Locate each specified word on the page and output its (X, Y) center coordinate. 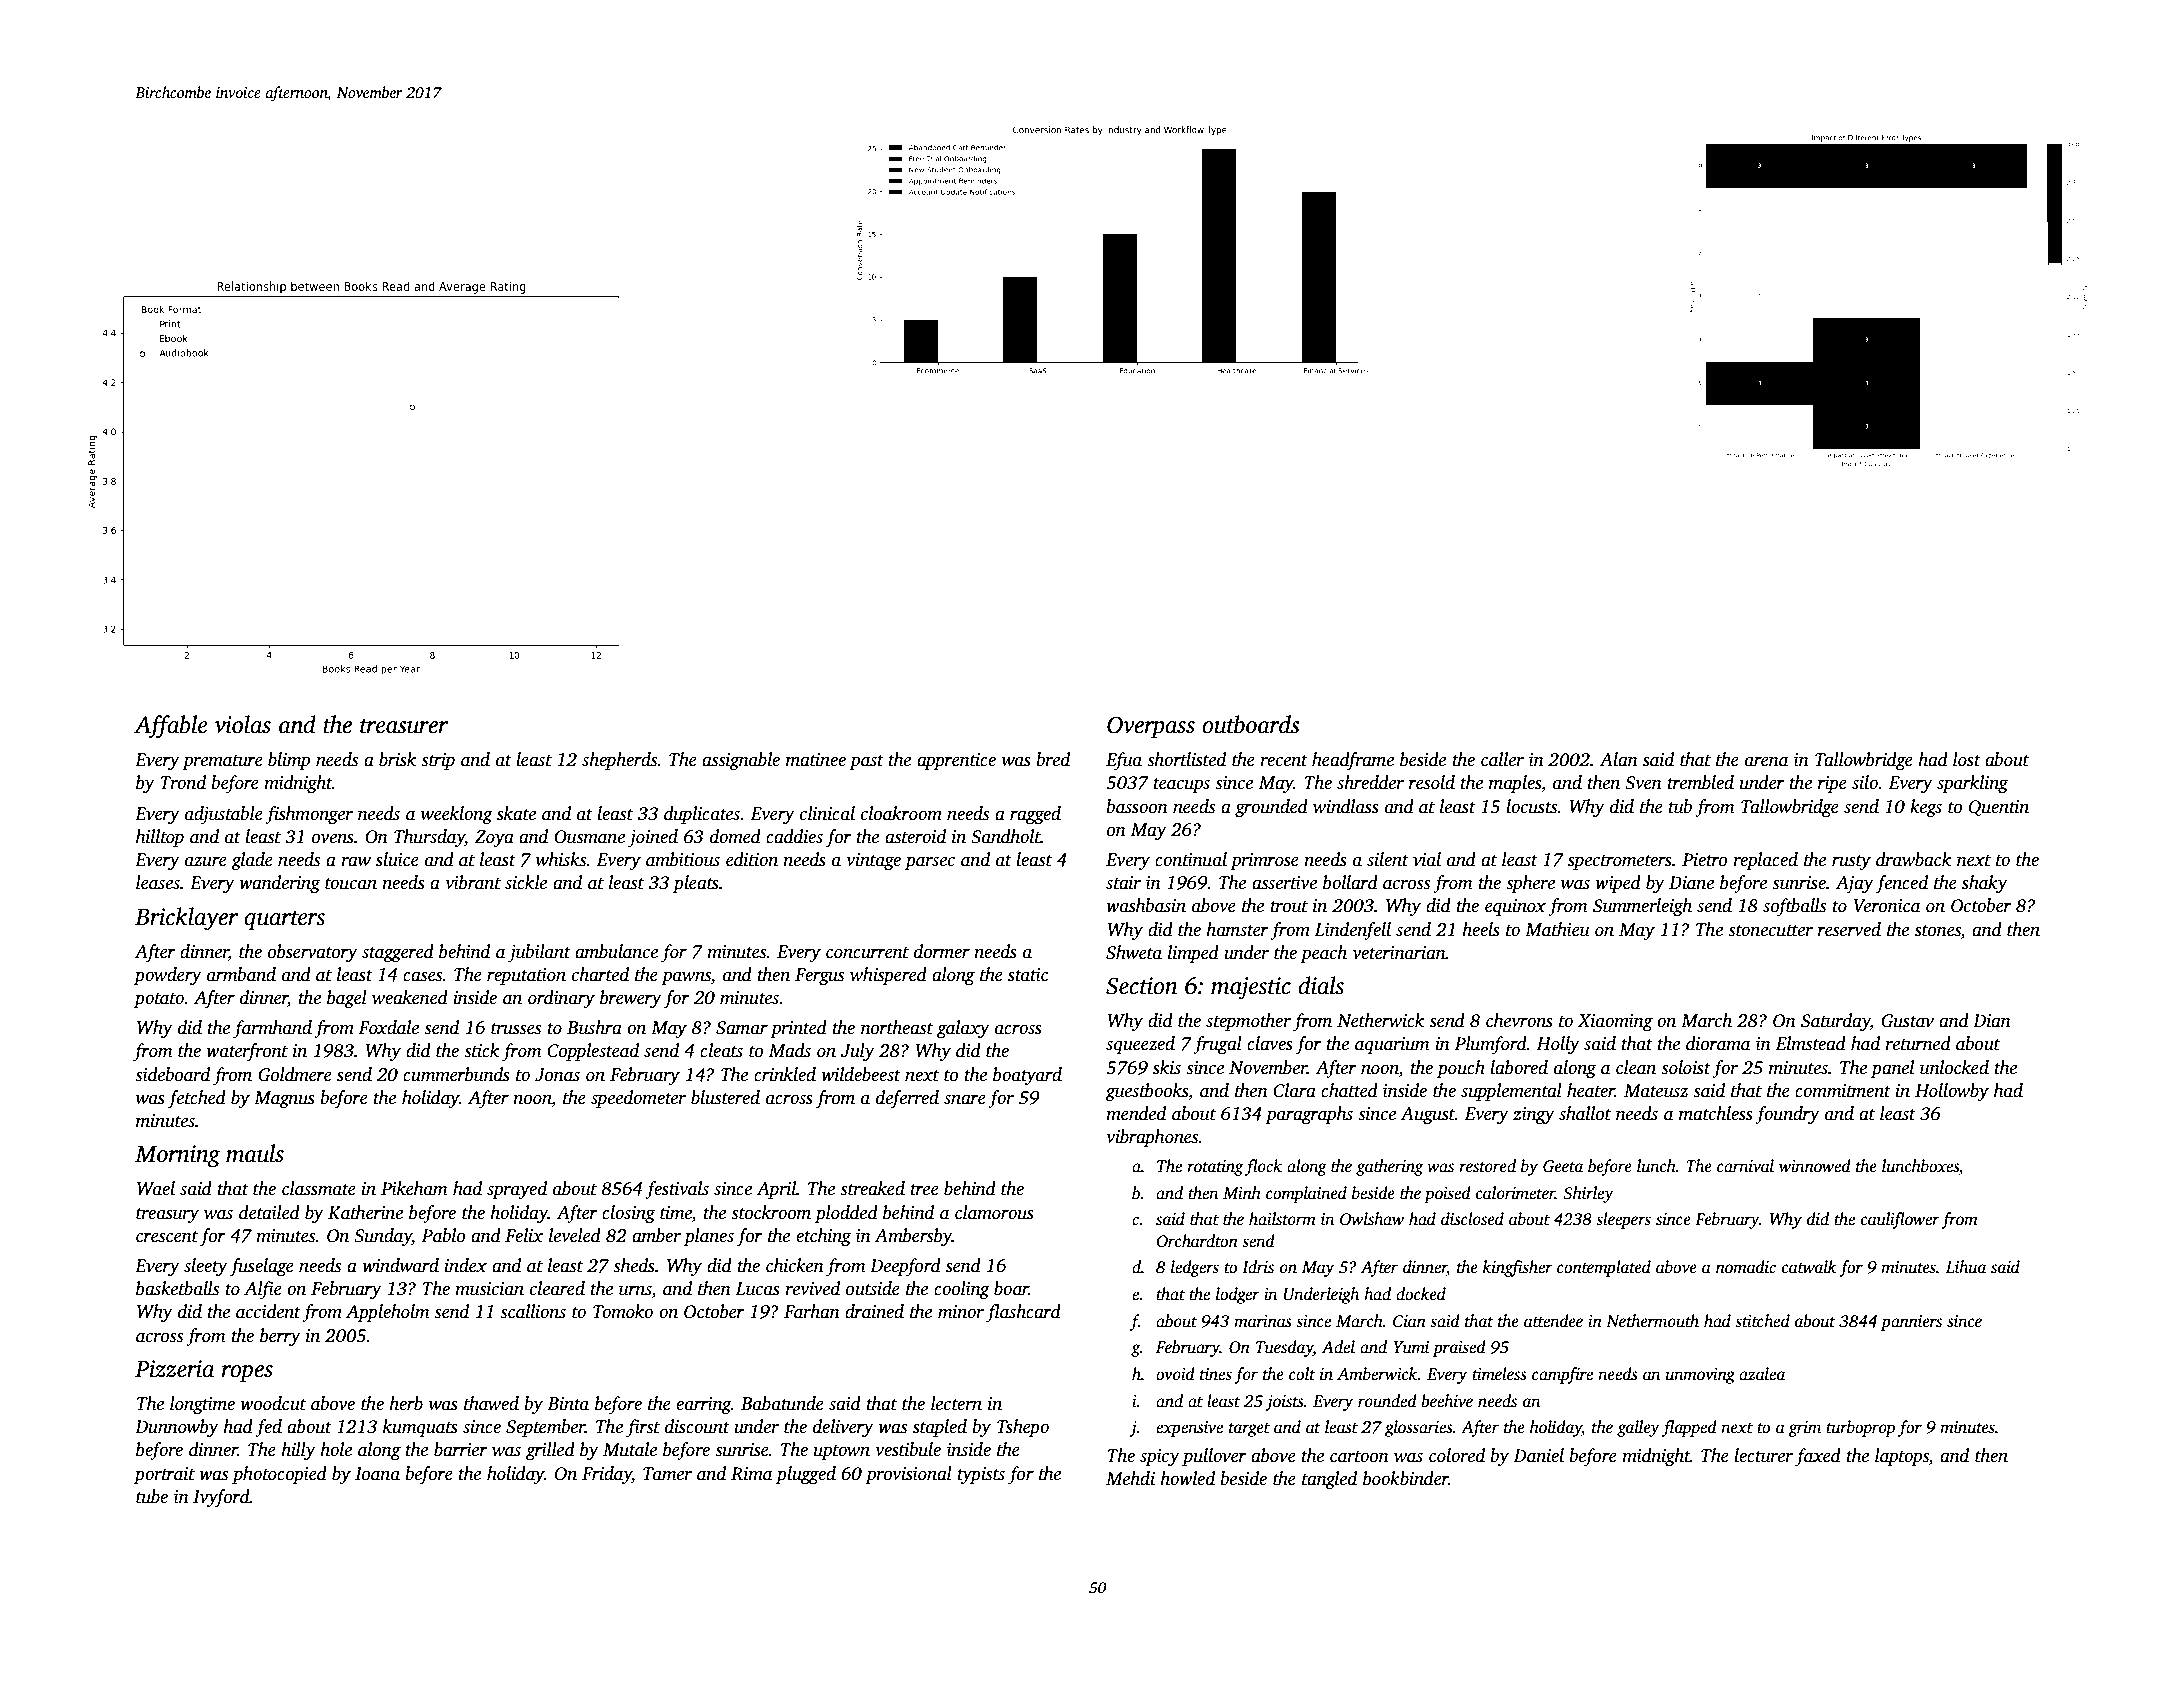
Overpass (1151, 727)
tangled (1329, 1480)
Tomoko (623, 1311)
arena (1766, 761)
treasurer (404, 726)
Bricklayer (186, 919)
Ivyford (221, 1498)
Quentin (1999, 808)
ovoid (1175, 1374)
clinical (827, 813)
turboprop (1860, 1428)
